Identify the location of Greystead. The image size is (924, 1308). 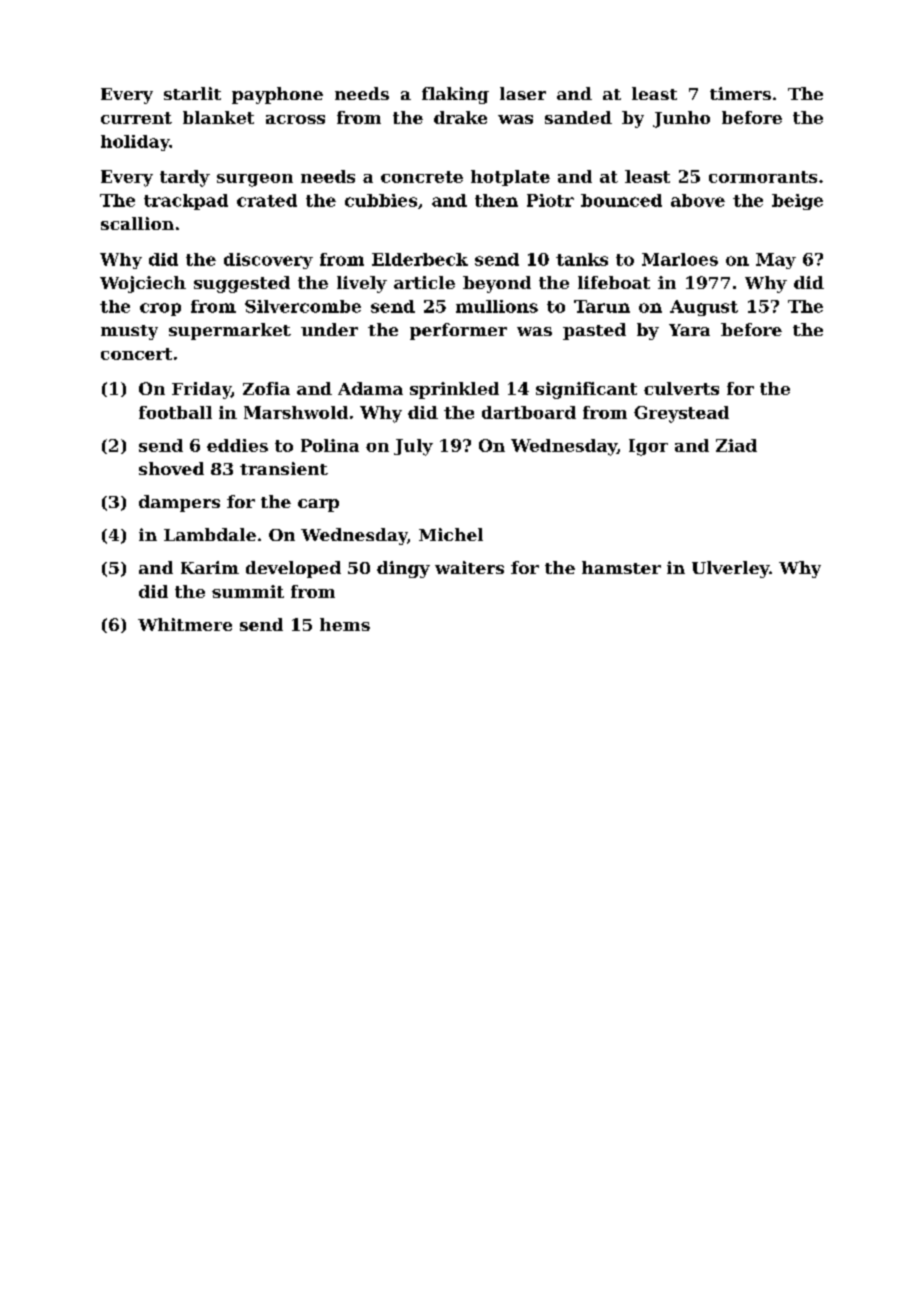
(681, 414).
